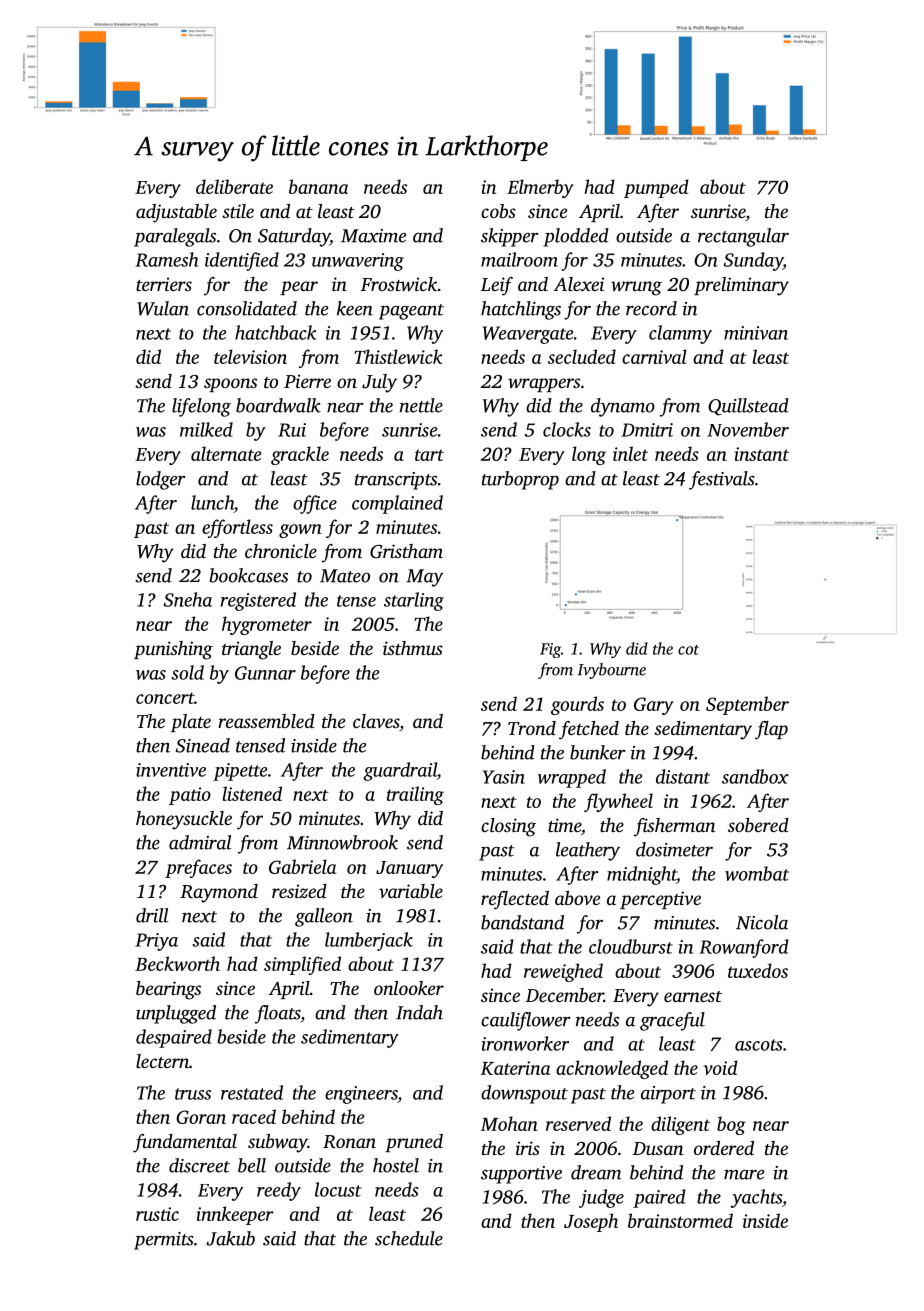  What do you see at coordinates (498, 211) in the screenshot?
I see `cobs` at bounding box center [498, 211].
